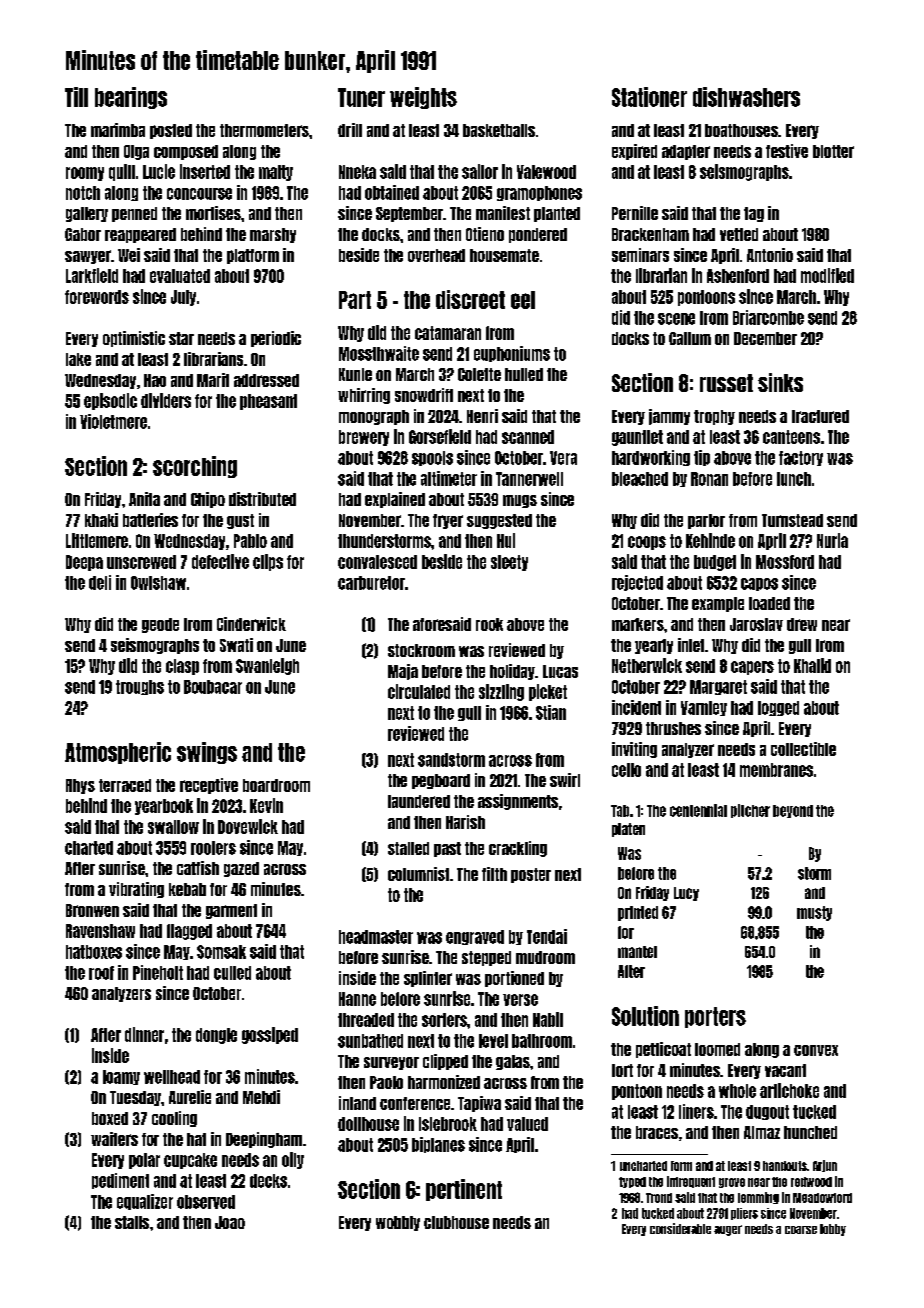 Image resolution: width=924 pixels, height=1308 pixels. What do you see at coordinates (125, 785) in the image?
I see `terraced` at bounding box center [125, 785].
